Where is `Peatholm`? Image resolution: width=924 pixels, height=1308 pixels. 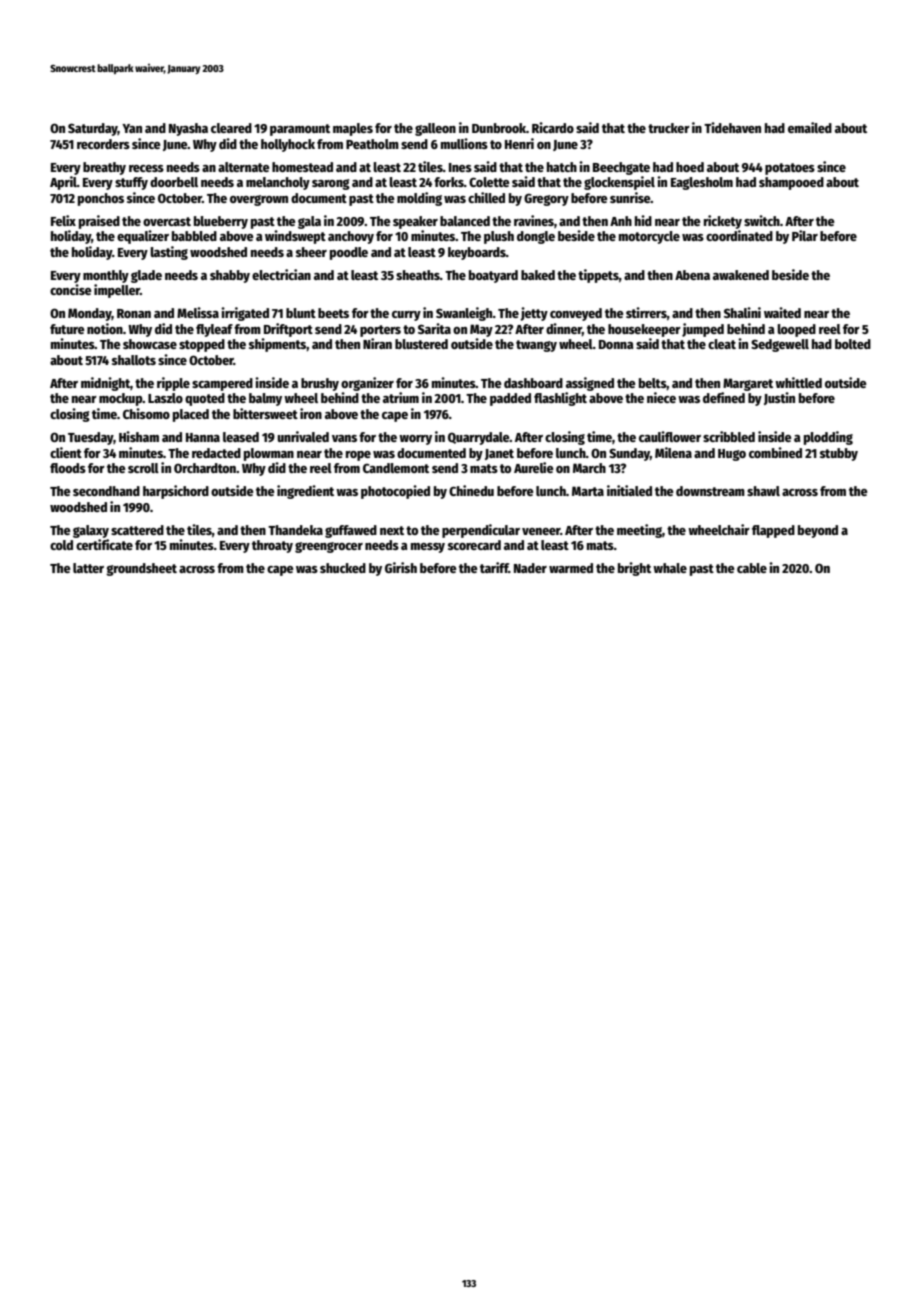
Peatholm is located at coordinates (372, 144).
